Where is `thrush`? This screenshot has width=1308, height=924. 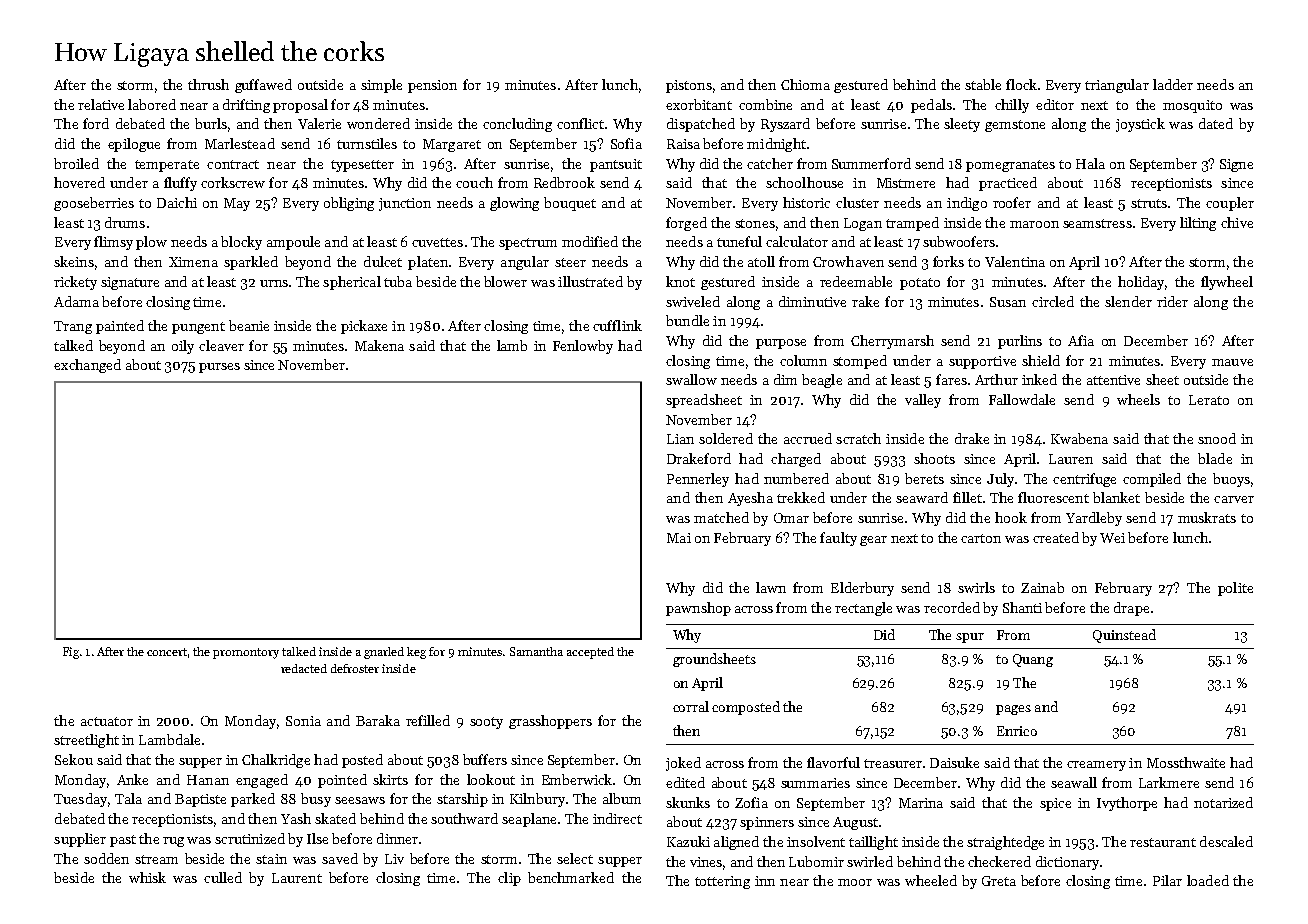 thrush is located at coordinates (208, 84).
